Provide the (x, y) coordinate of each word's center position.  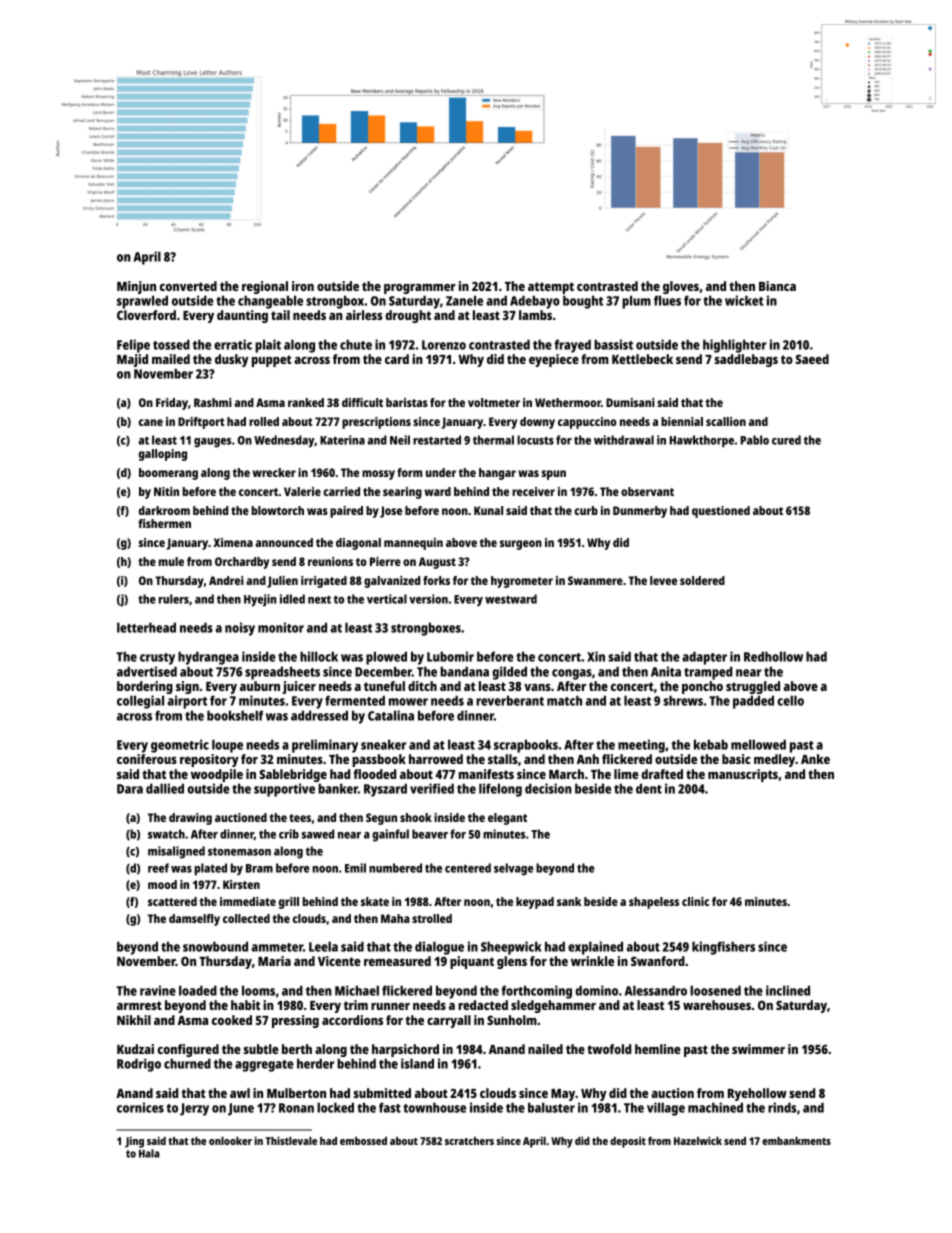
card (397, 359)
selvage (514, 869)
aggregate (264, 1066)
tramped (708, 673)
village (666, 1109)
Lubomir (450, 656)
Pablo (754, 440)
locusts (535, 440)
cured (786, 440)
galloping (163, 455)
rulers (174, 599)
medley (774, 760)
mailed (171, 359)
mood (162, 884)
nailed (545, 1049)
